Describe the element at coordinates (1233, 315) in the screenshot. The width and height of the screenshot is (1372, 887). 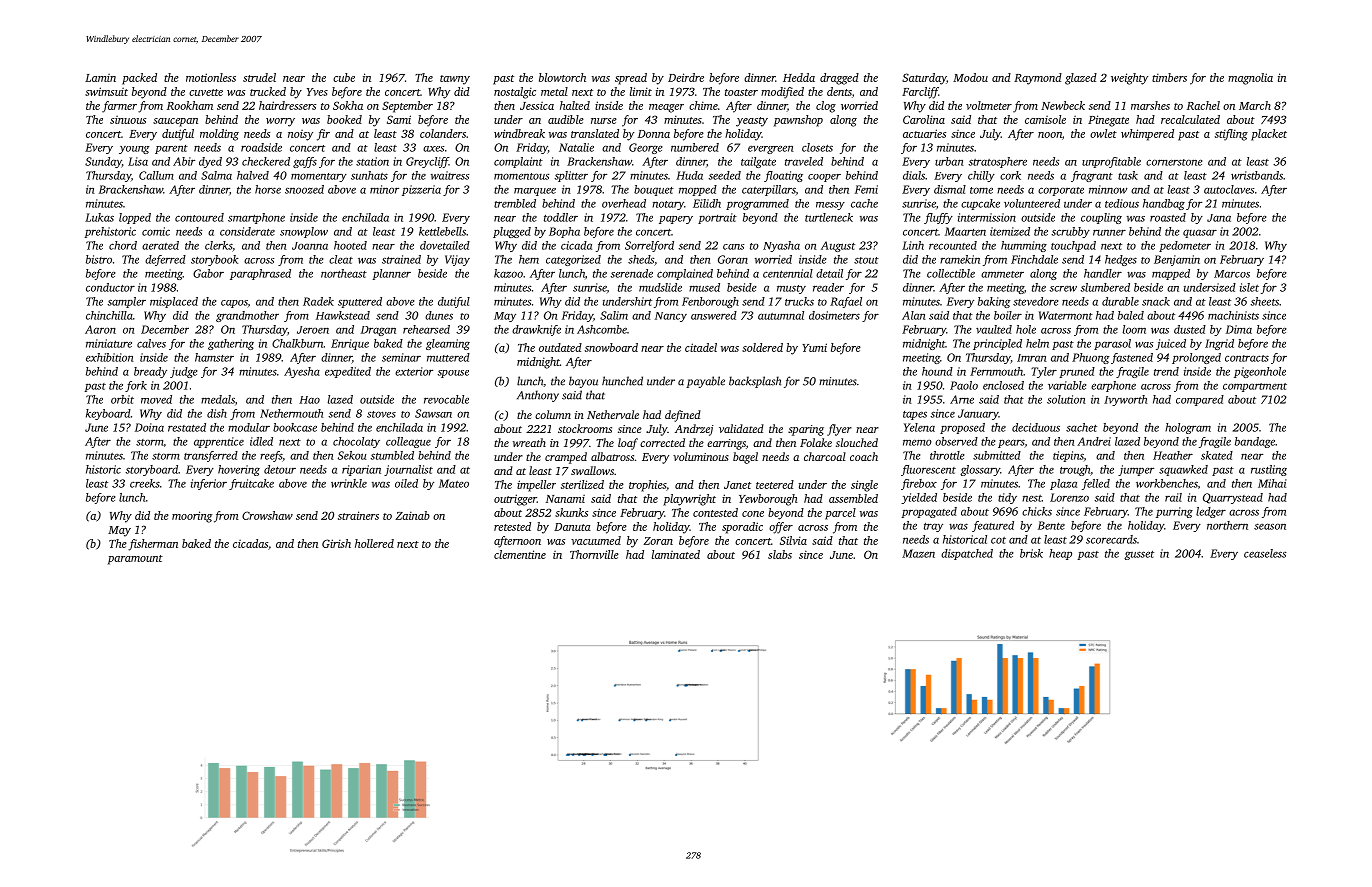
I see `machinists` at that location.
